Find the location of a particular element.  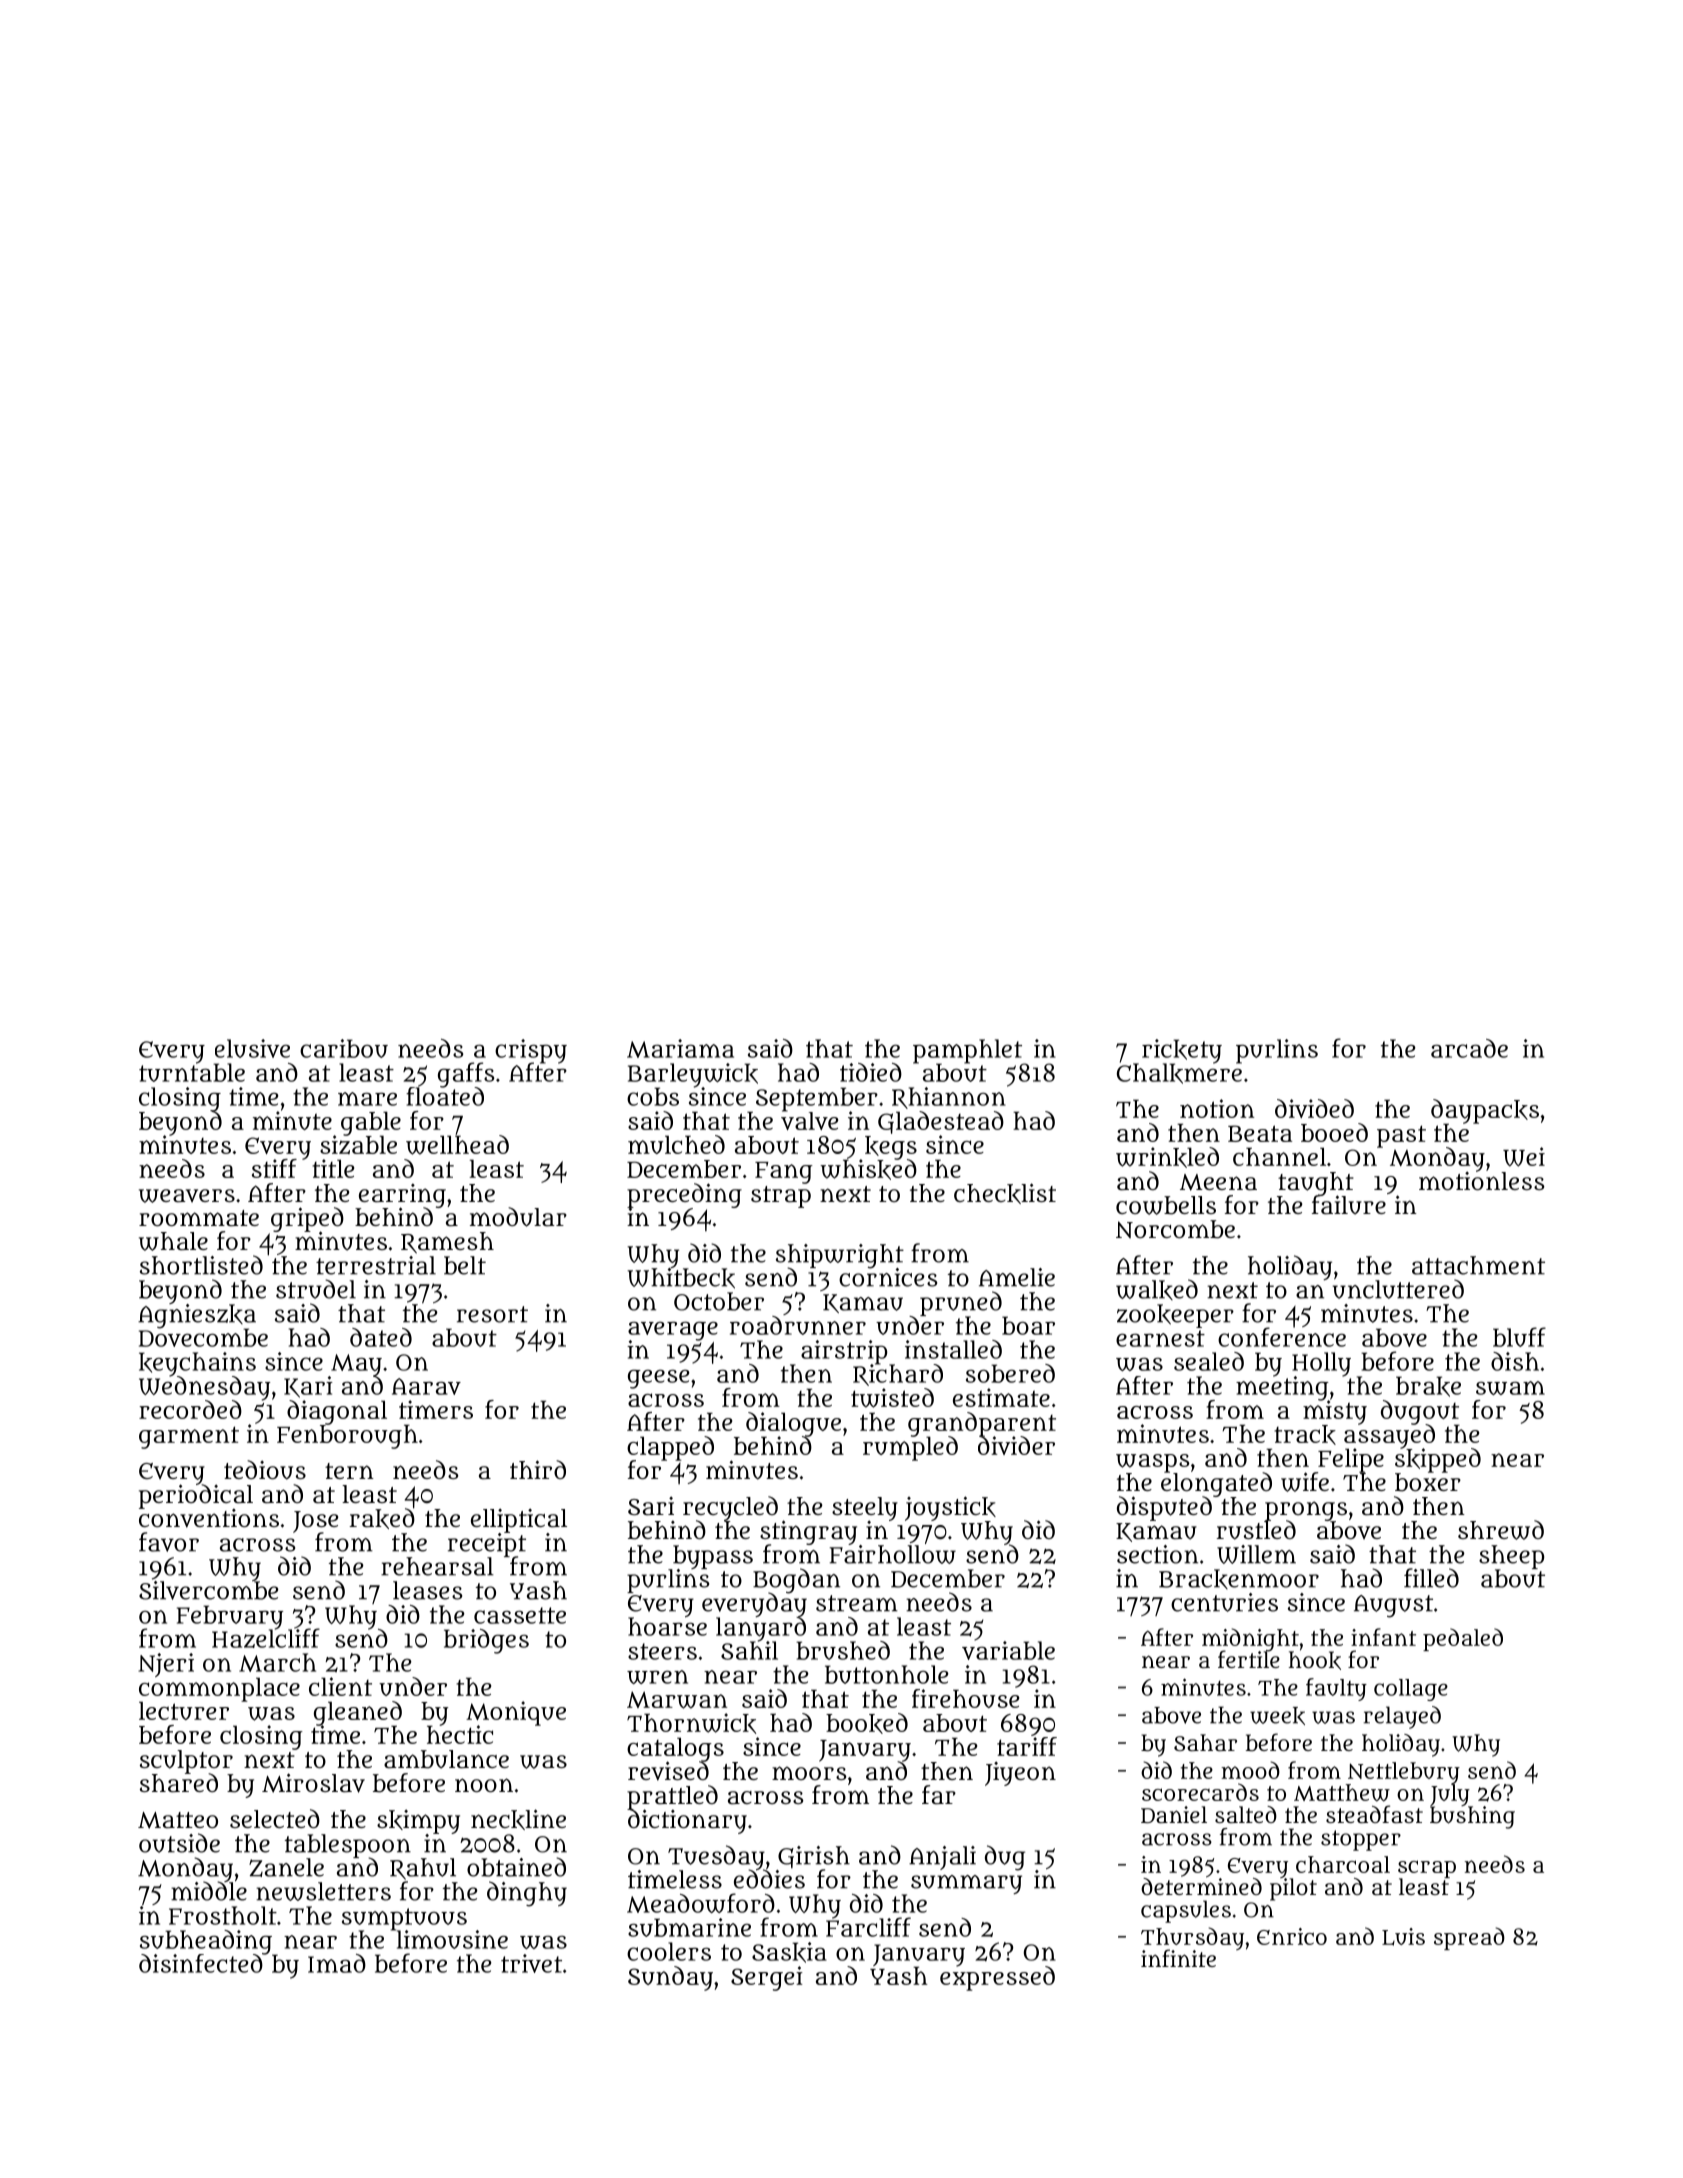

geese is located at coordinates (659, 1379).
